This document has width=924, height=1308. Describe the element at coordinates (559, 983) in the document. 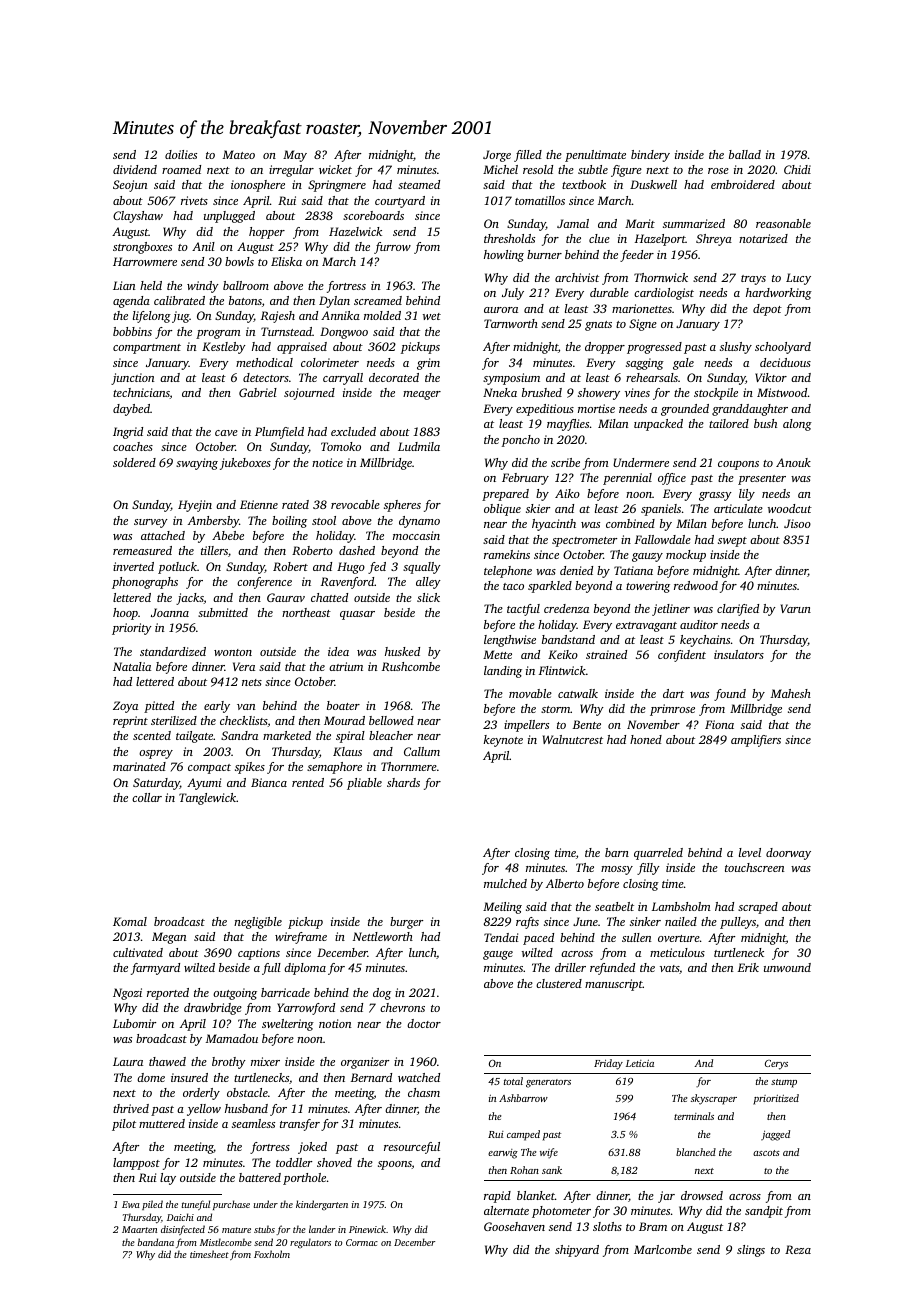

I see `clustered` at that location.
